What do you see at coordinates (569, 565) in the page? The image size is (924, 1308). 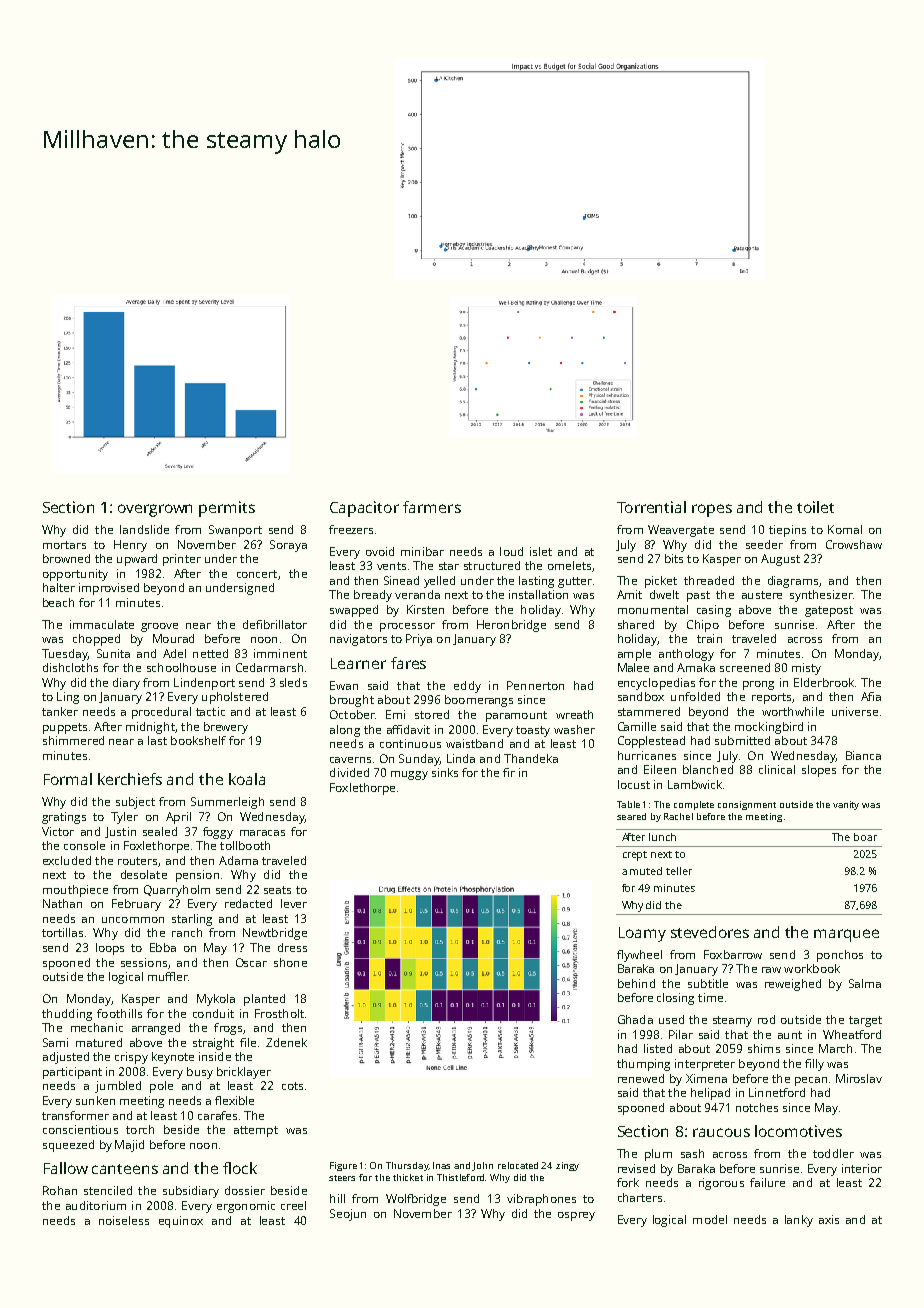 I see `omelets` at bounding box center [569, 565].
